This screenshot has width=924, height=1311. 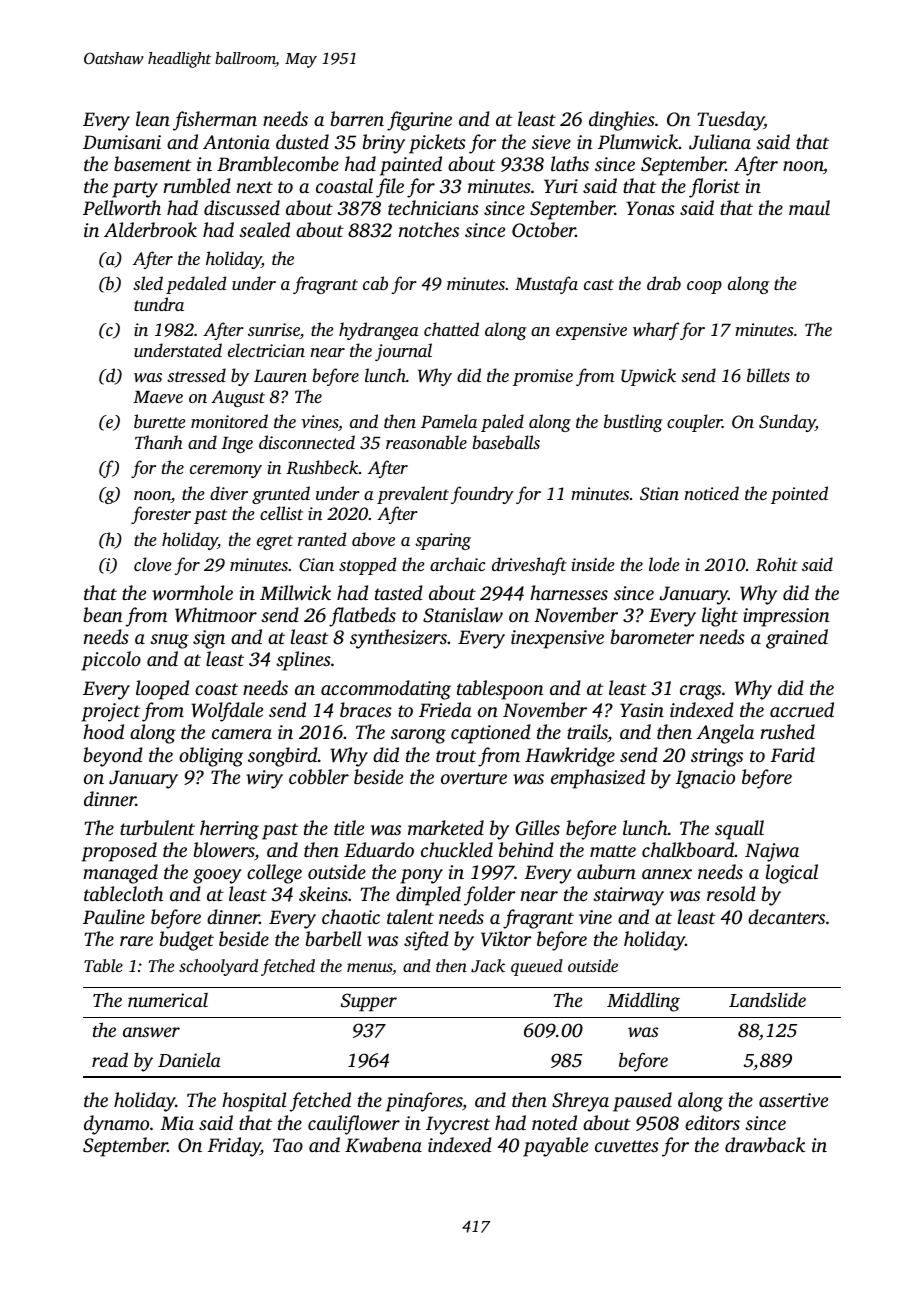 I want to click on lean, so click(x=153, y=118).
